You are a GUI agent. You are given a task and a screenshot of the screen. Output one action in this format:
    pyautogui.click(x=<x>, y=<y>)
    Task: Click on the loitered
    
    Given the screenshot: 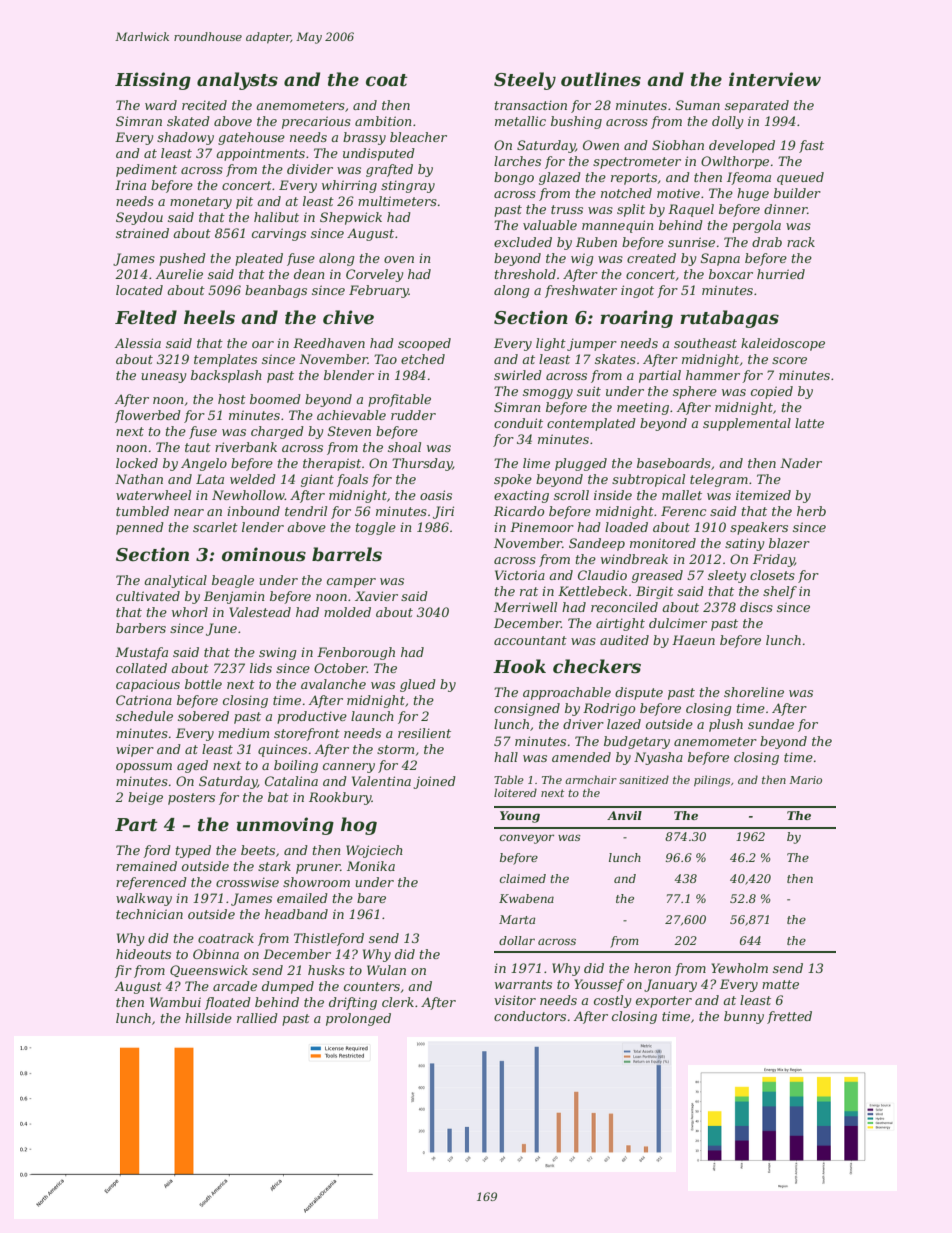 What is the action you would take?
    pyautogui.click(x=515, y=792)
